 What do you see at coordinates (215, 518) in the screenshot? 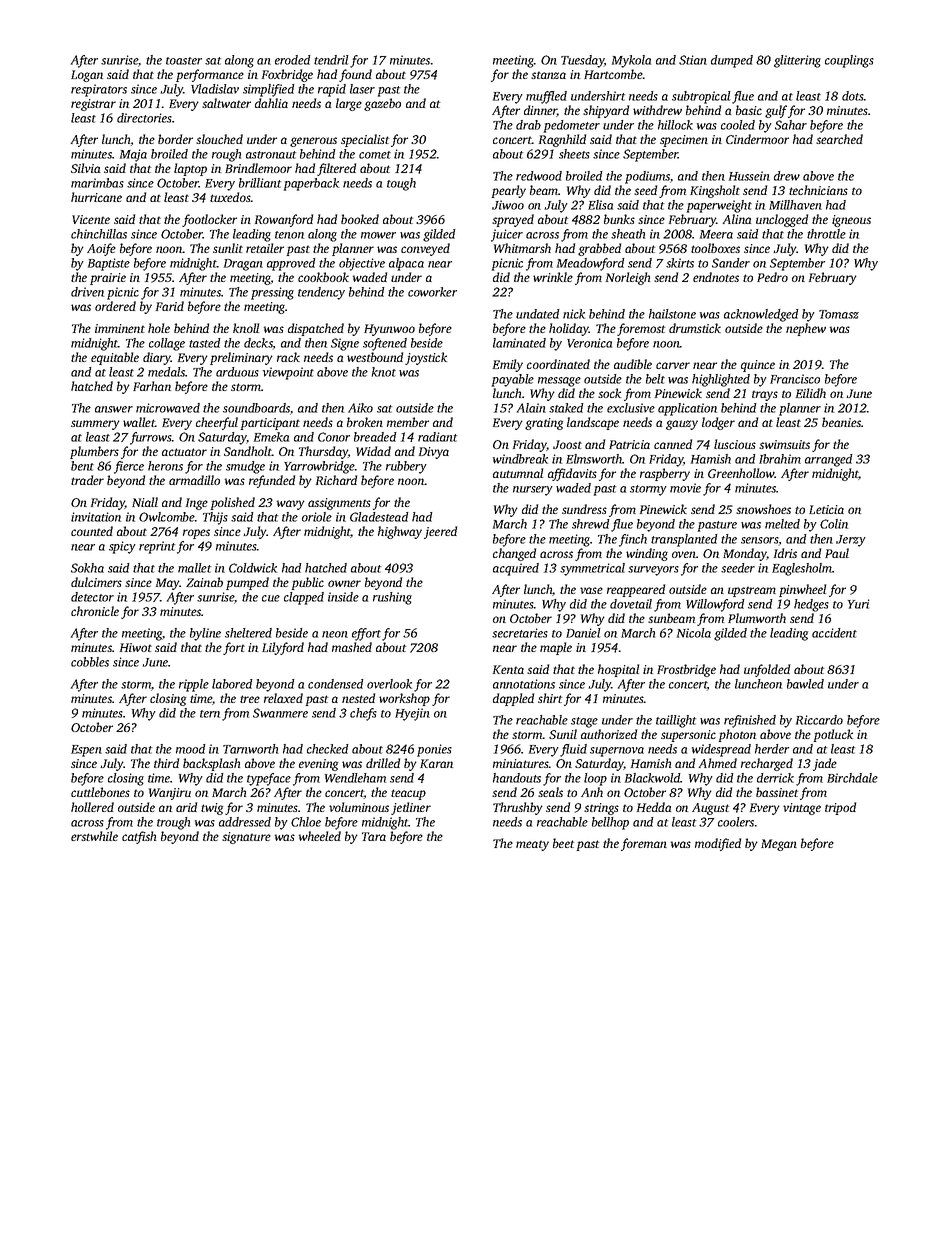
I see `Thijs` at bounding box center [215, 518].
